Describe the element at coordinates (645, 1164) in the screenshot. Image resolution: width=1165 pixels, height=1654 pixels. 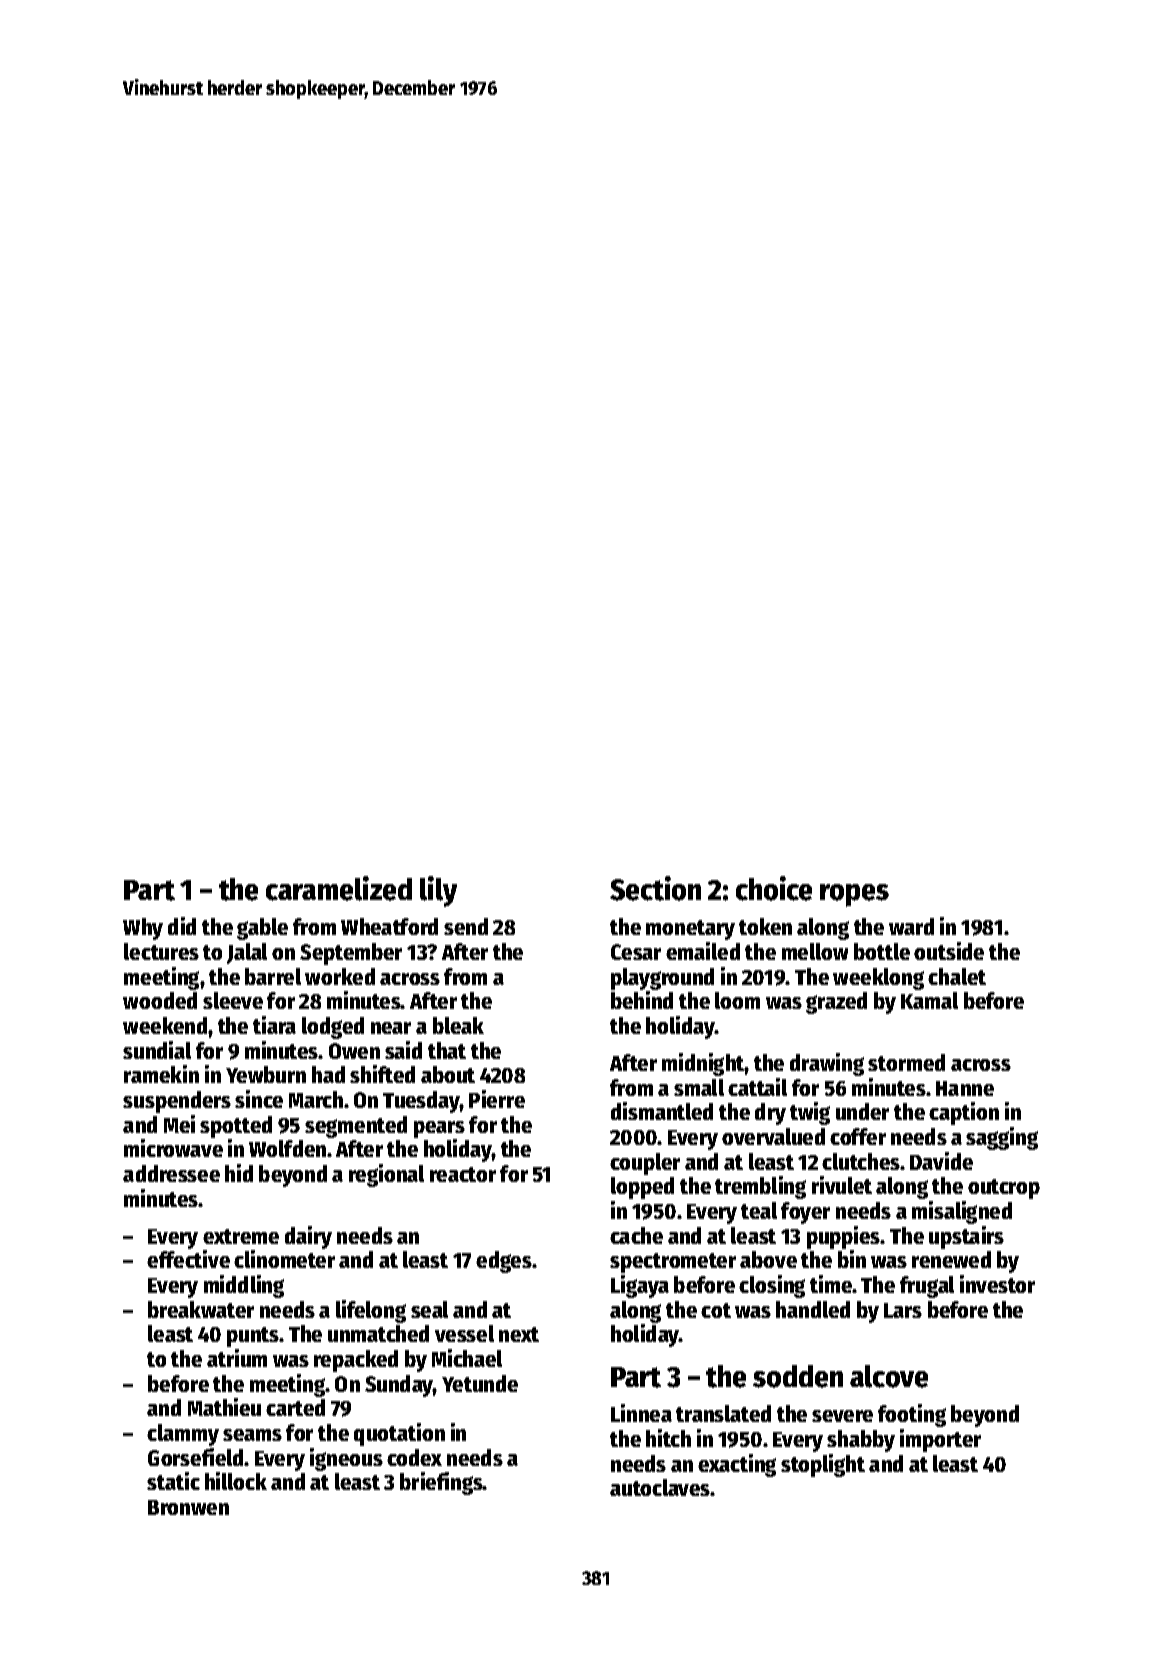
I see `coupler` at that location.
